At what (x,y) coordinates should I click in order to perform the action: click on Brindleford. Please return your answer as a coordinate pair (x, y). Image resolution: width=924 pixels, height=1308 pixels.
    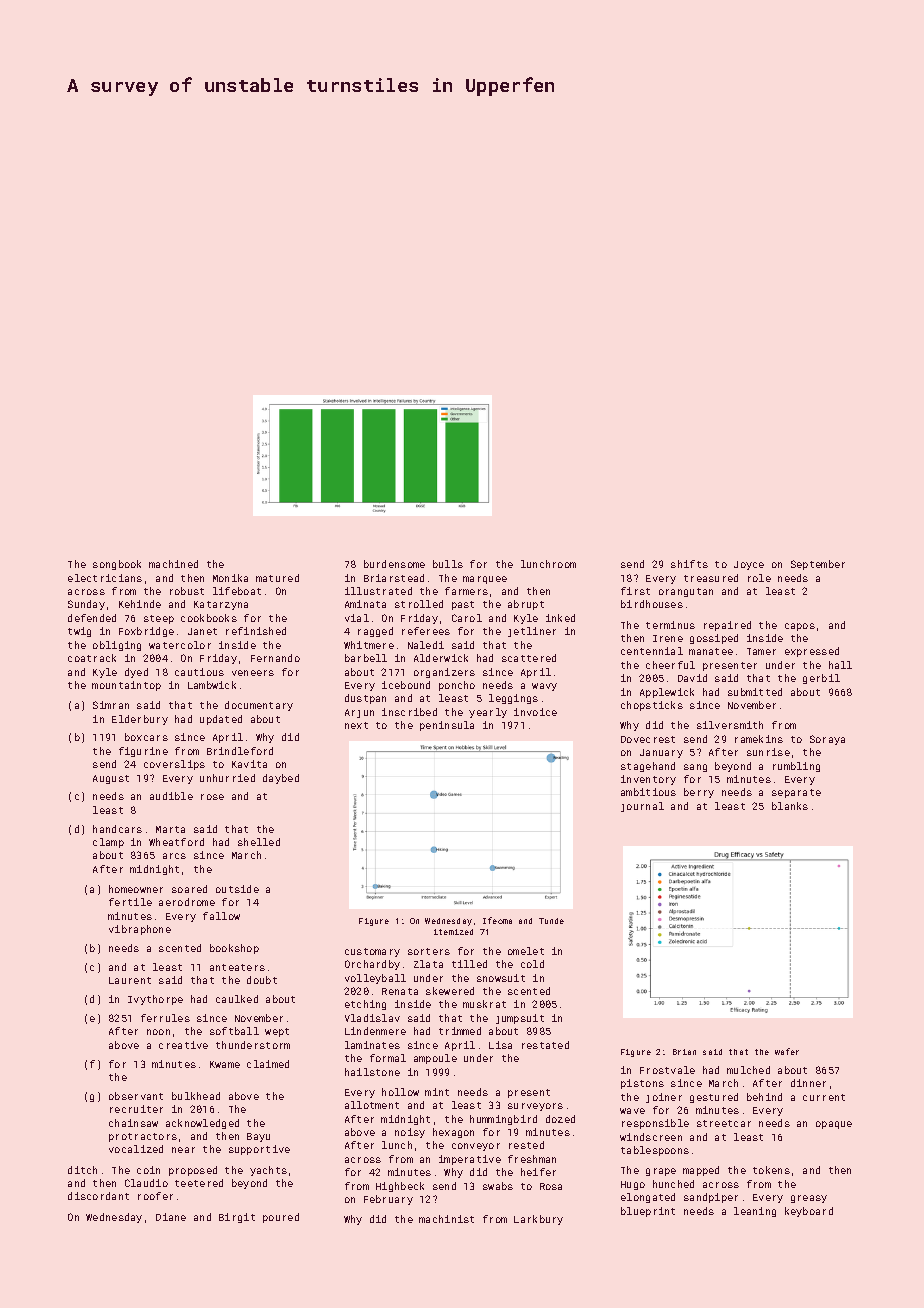
    Looking at the image, I should click on (240, 751).
